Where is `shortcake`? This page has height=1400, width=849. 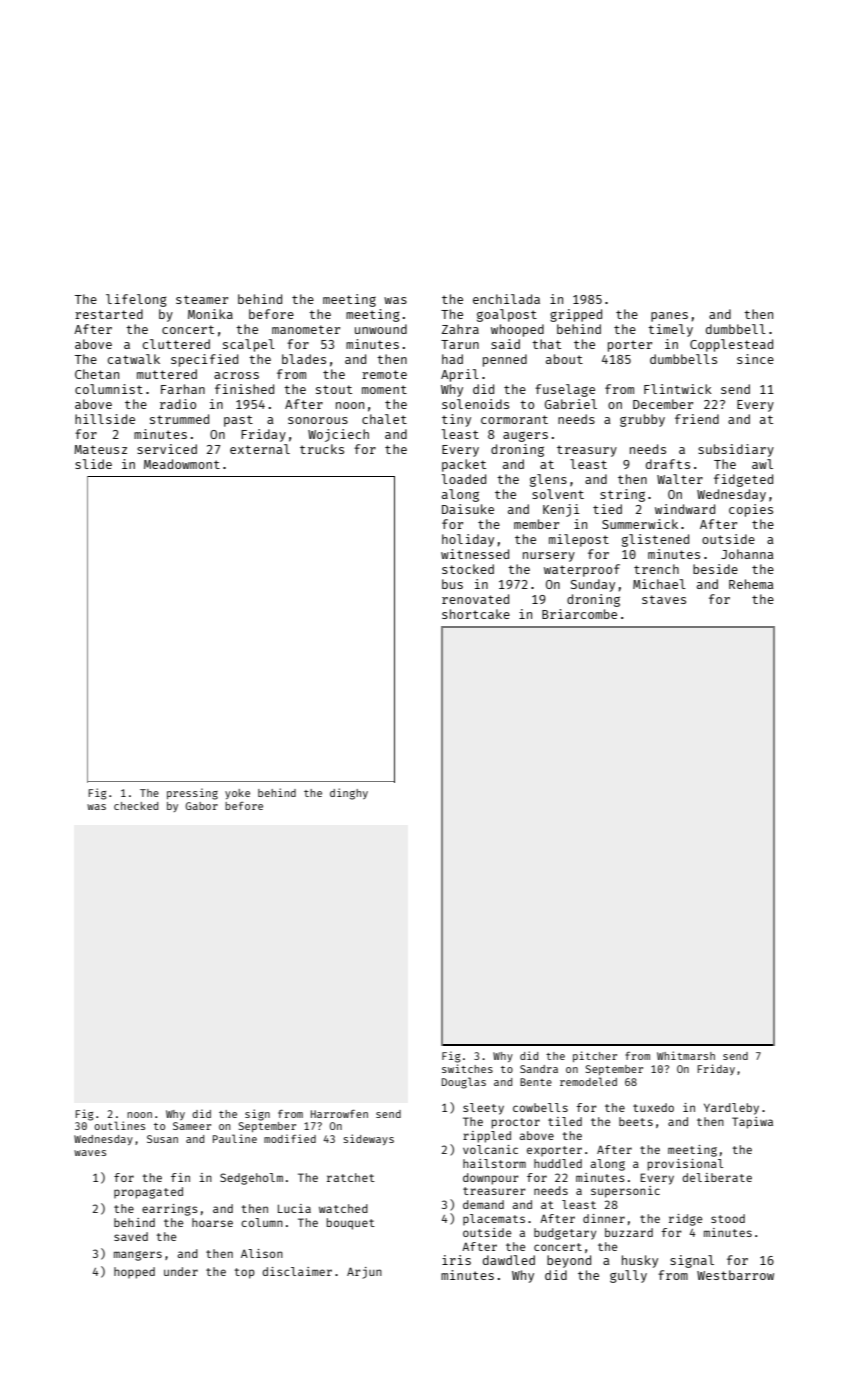
shortcake is located at coordinates (476, 614).
